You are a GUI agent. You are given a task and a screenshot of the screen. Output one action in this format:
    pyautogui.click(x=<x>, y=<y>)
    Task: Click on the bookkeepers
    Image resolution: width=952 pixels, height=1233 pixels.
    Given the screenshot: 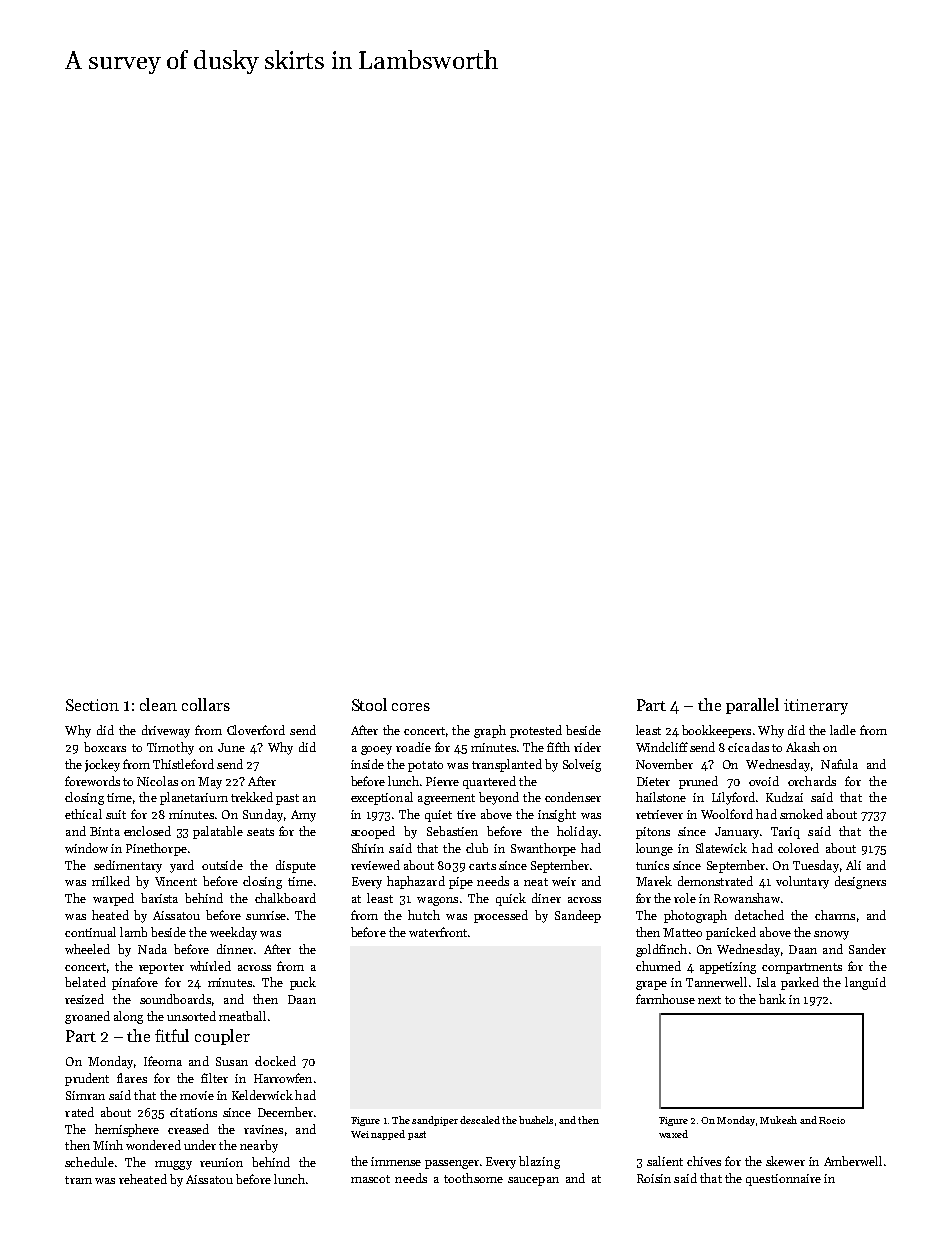 What is the action you would take?
    pyautogui.click(x=716, y=731)
